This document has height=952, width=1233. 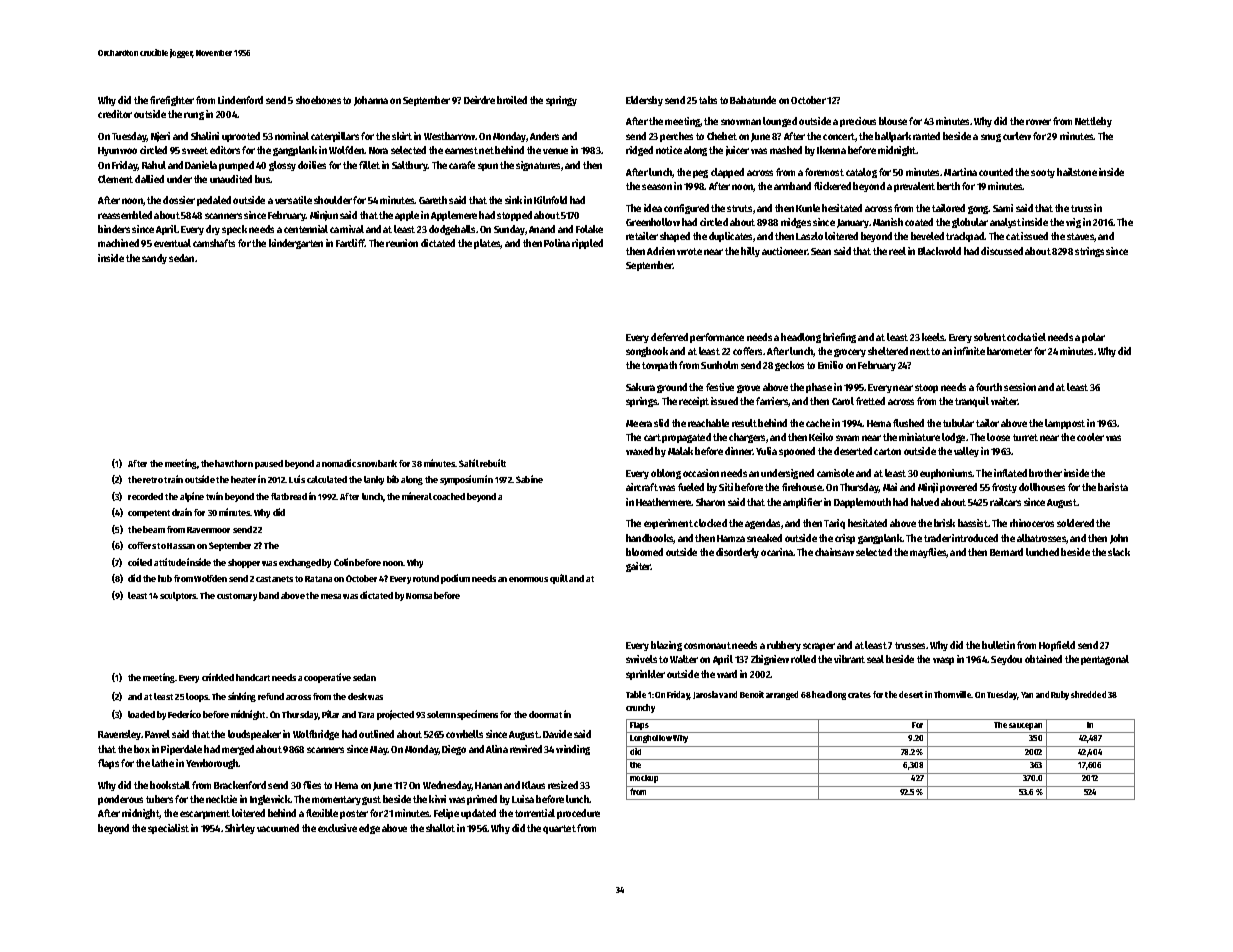 What do you see at coordinates (719, 365) in the document?
I see `Sunholm` at bounding box center [719, 365].
